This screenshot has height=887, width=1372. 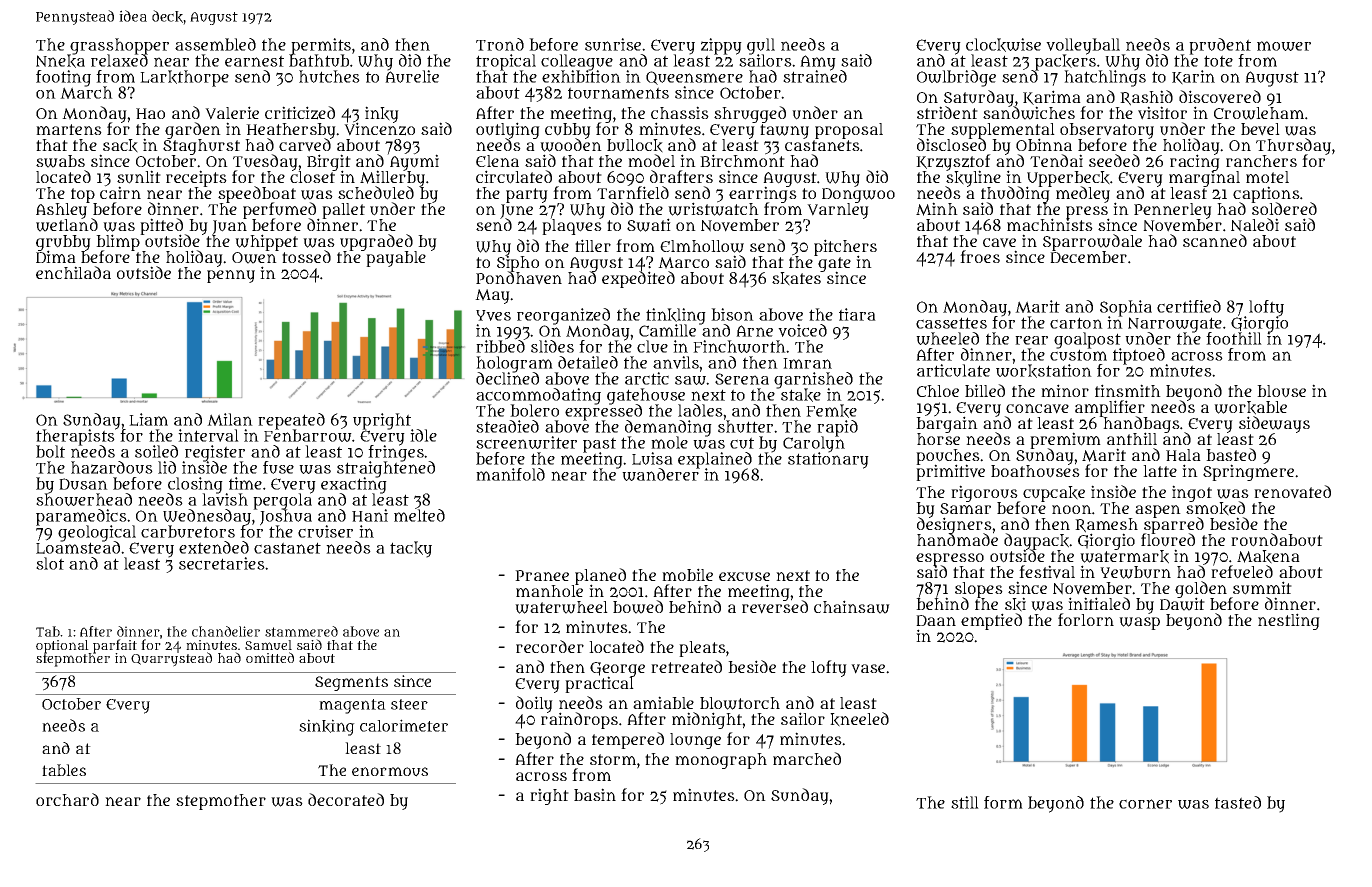 What do you see at coordinates (301, 631) in the screenshot?
I see `stammered` at bounding box center [301, 631].
